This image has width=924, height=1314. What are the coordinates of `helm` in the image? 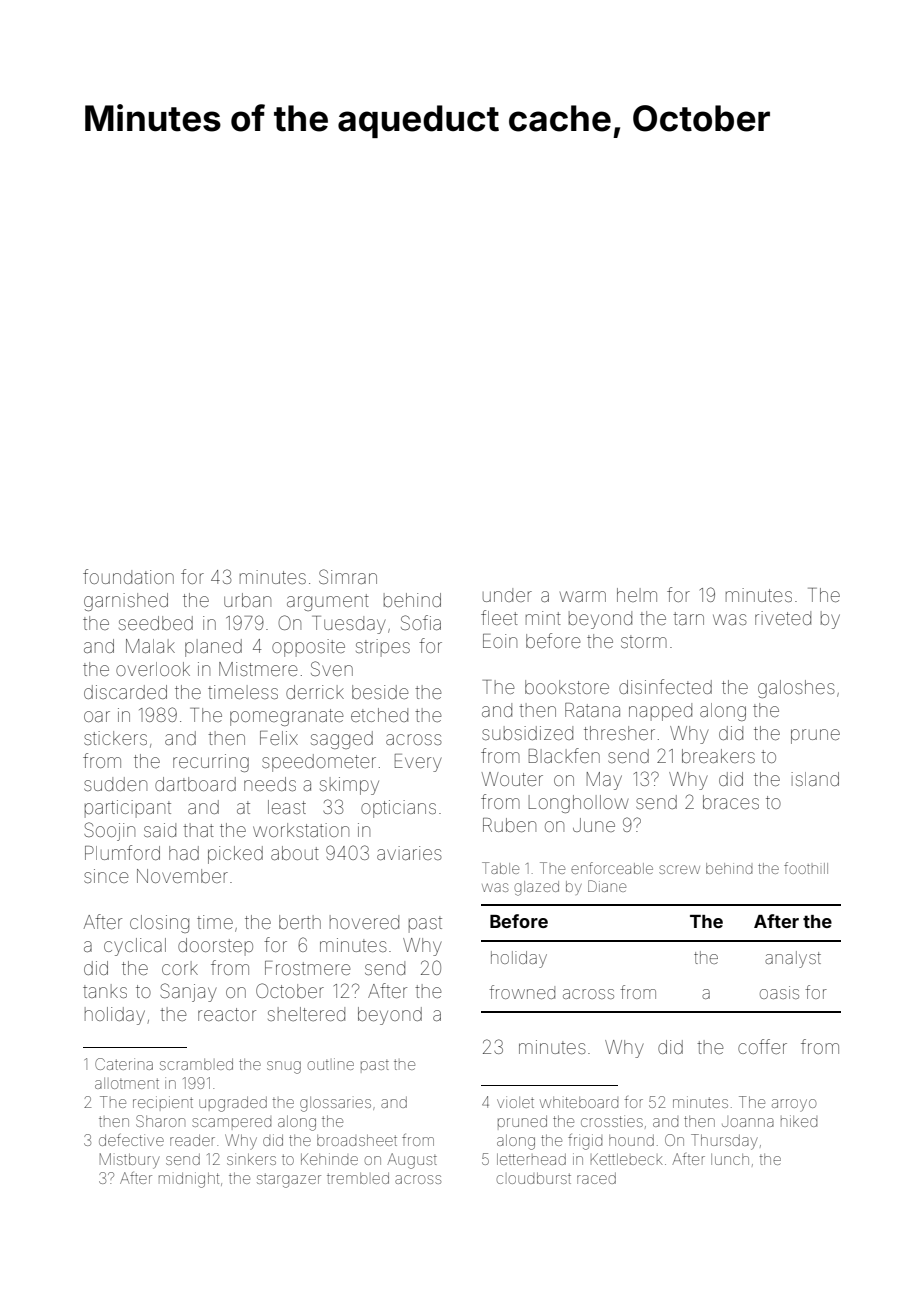 It's located at (637, 595).
